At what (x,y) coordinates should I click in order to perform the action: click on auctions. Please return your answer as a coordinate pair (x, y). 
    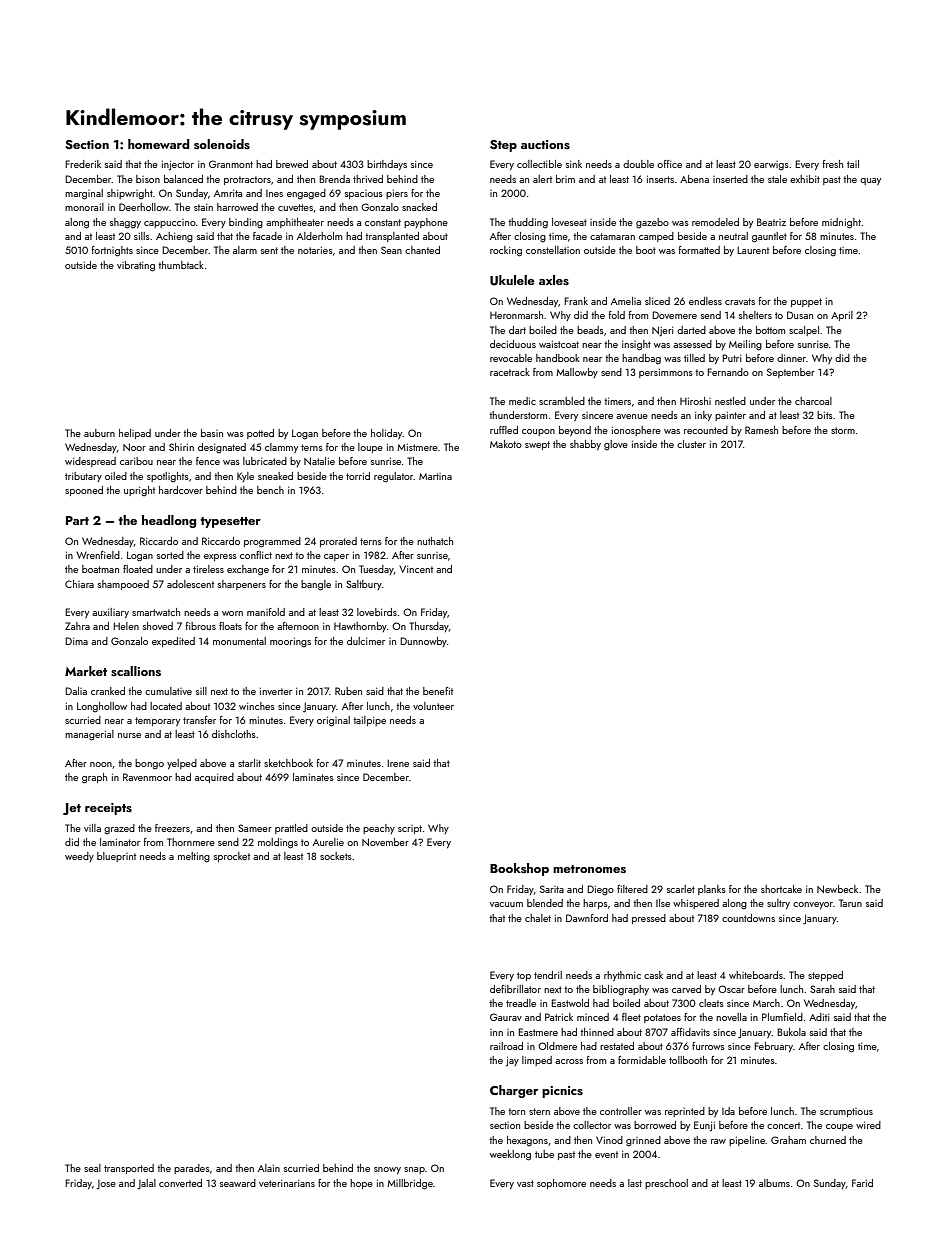
    Looking at the image, I should click on (545, 144).
